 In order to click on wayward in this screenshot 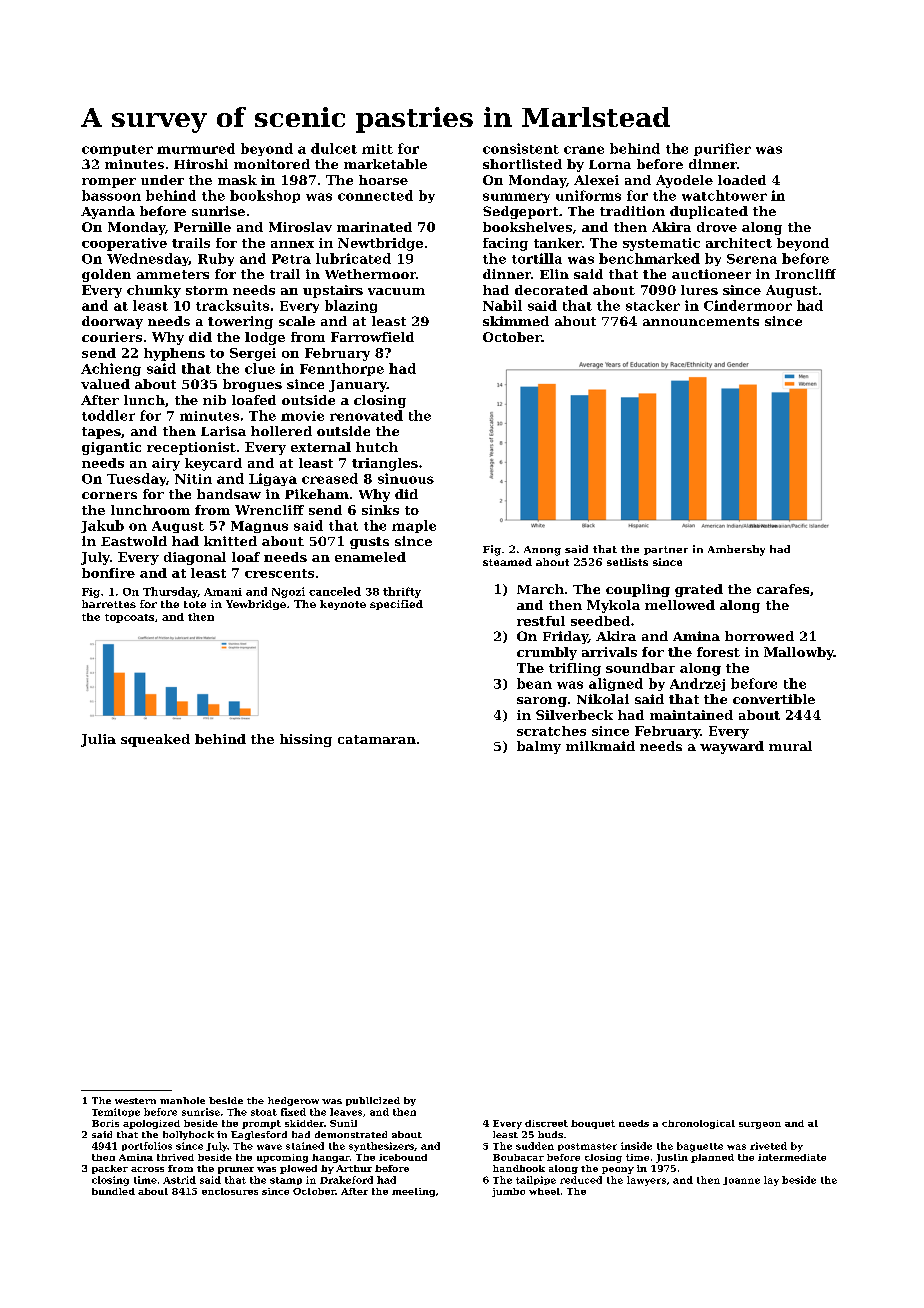, I will do `click(732, 747)`.
